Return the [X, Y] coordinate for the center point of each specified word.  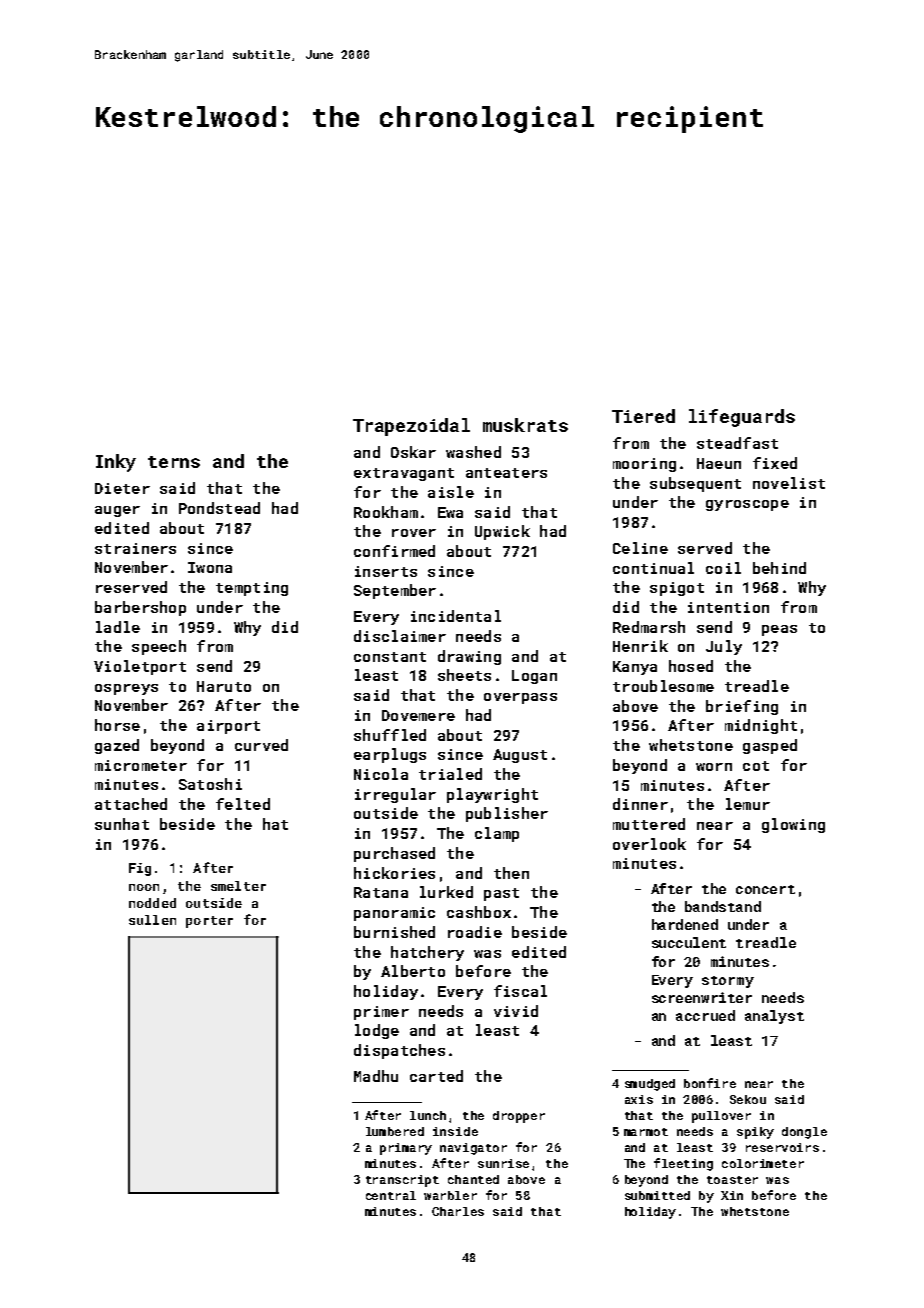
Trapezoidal [411, 427]
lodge [377, 1031]
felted [243, 804]
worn [714, 767]
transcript [402, 1181]
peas [779, 630]
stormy [728, 982]
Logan [534, 677]
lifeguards [742, 418]
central [391, 1195]
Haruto [224, 686]
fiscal [520, 991]
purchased [394, 854]
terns [174, 462]
